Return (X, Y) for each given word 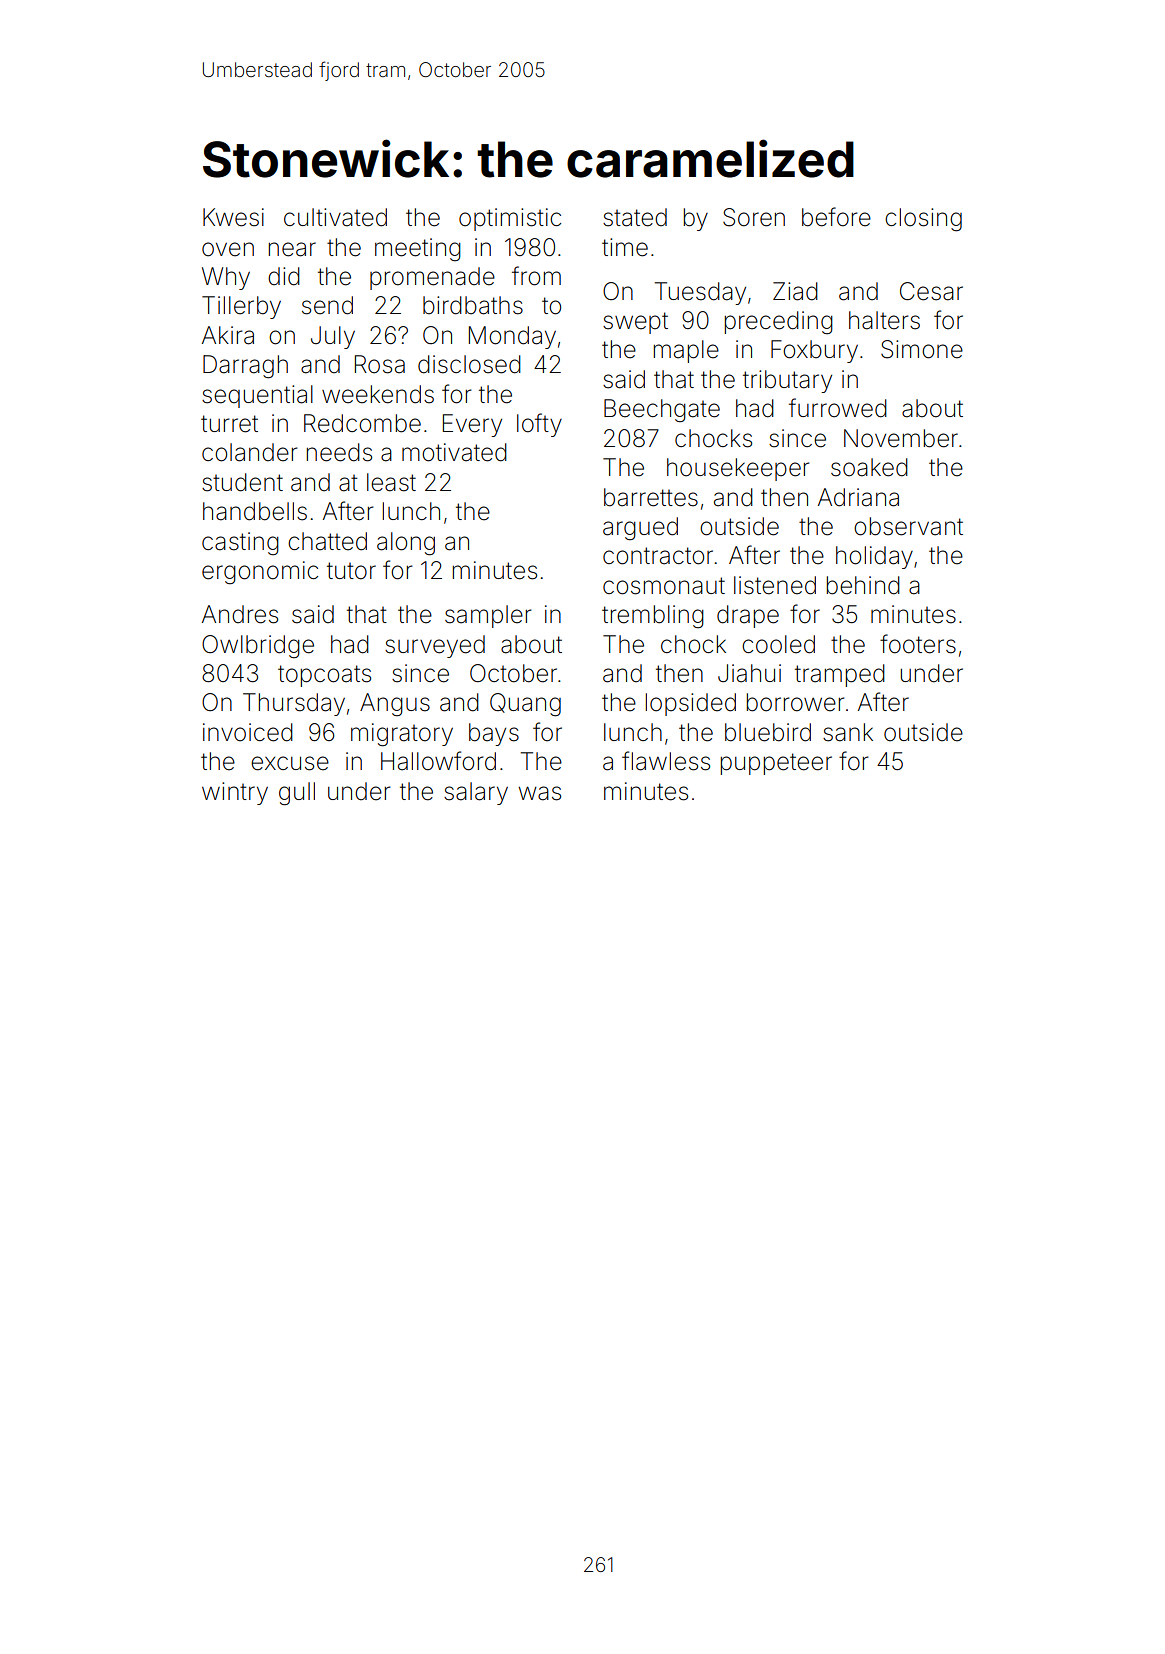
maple (686, 351)
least (391, 482)
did (284, 276)
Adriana (858, 497)
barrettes (651, 497)
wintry (235, 793)
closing (923, 220)
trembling (653, 616)
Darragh (245, 367)
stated (635, 217)
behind (863, 585)
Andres (240, 614)
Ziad (795, 291)
